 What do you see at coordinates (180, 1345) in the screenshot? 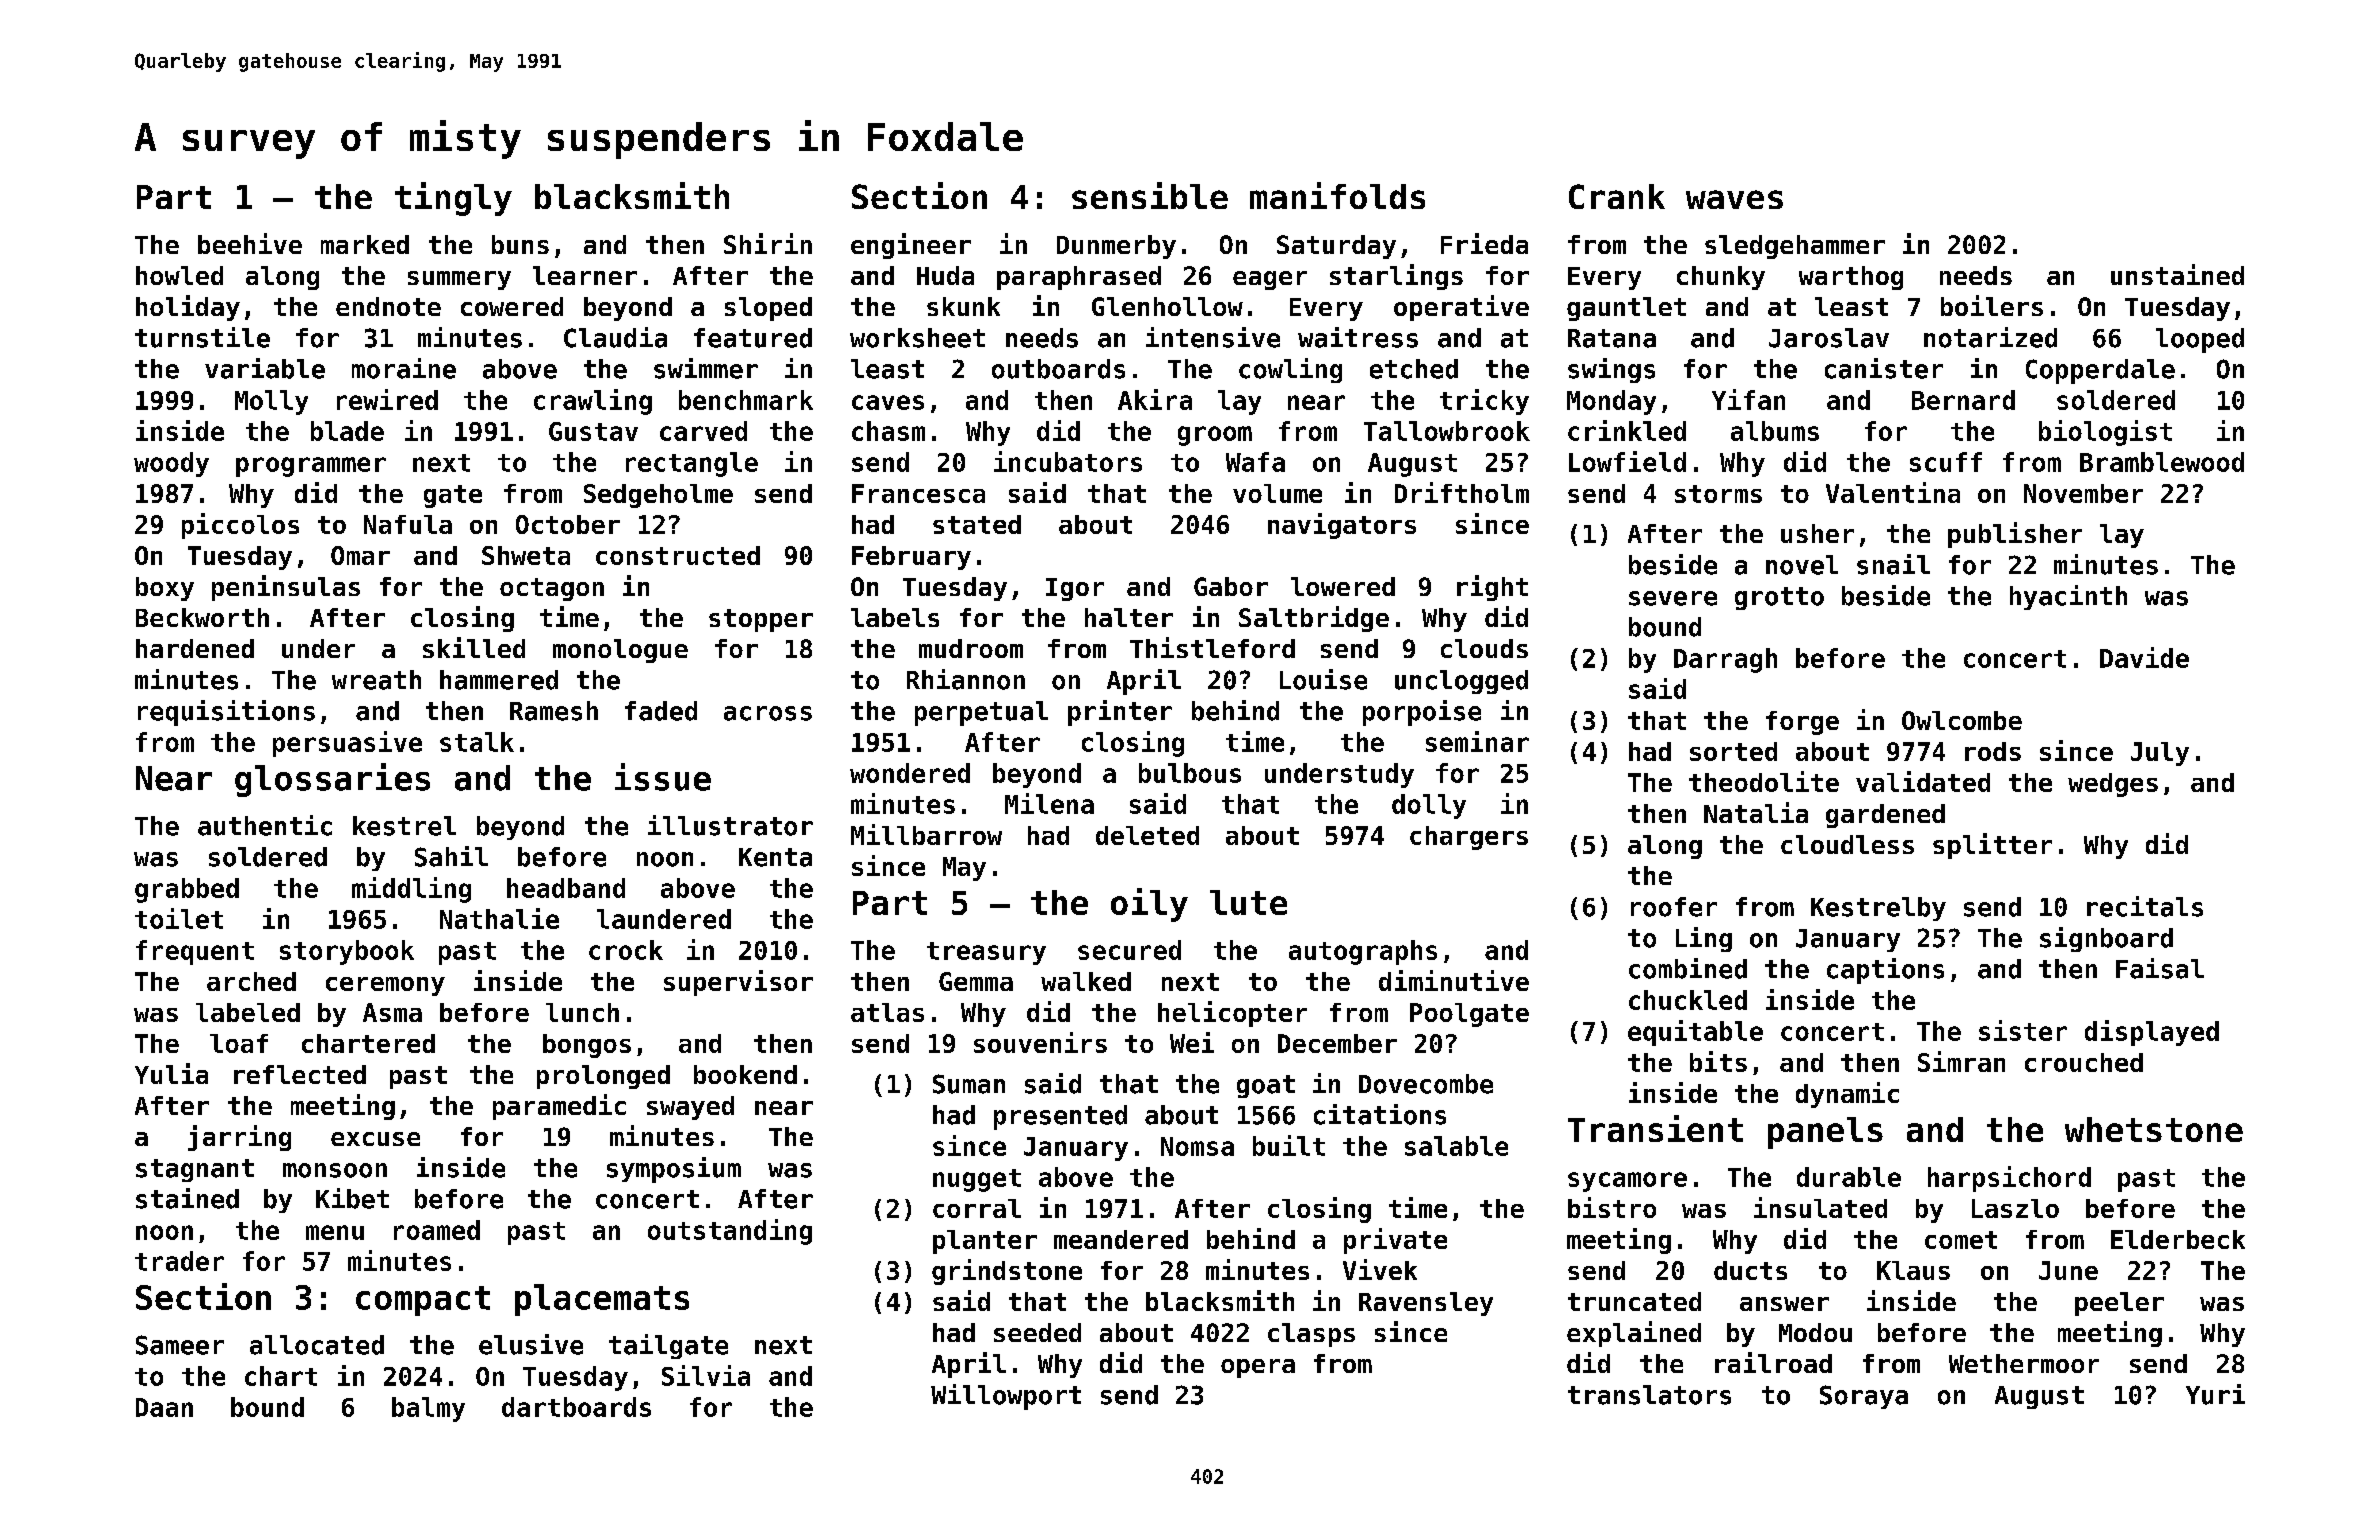
I see `Sameer` at bounding box center [180, 1345].
